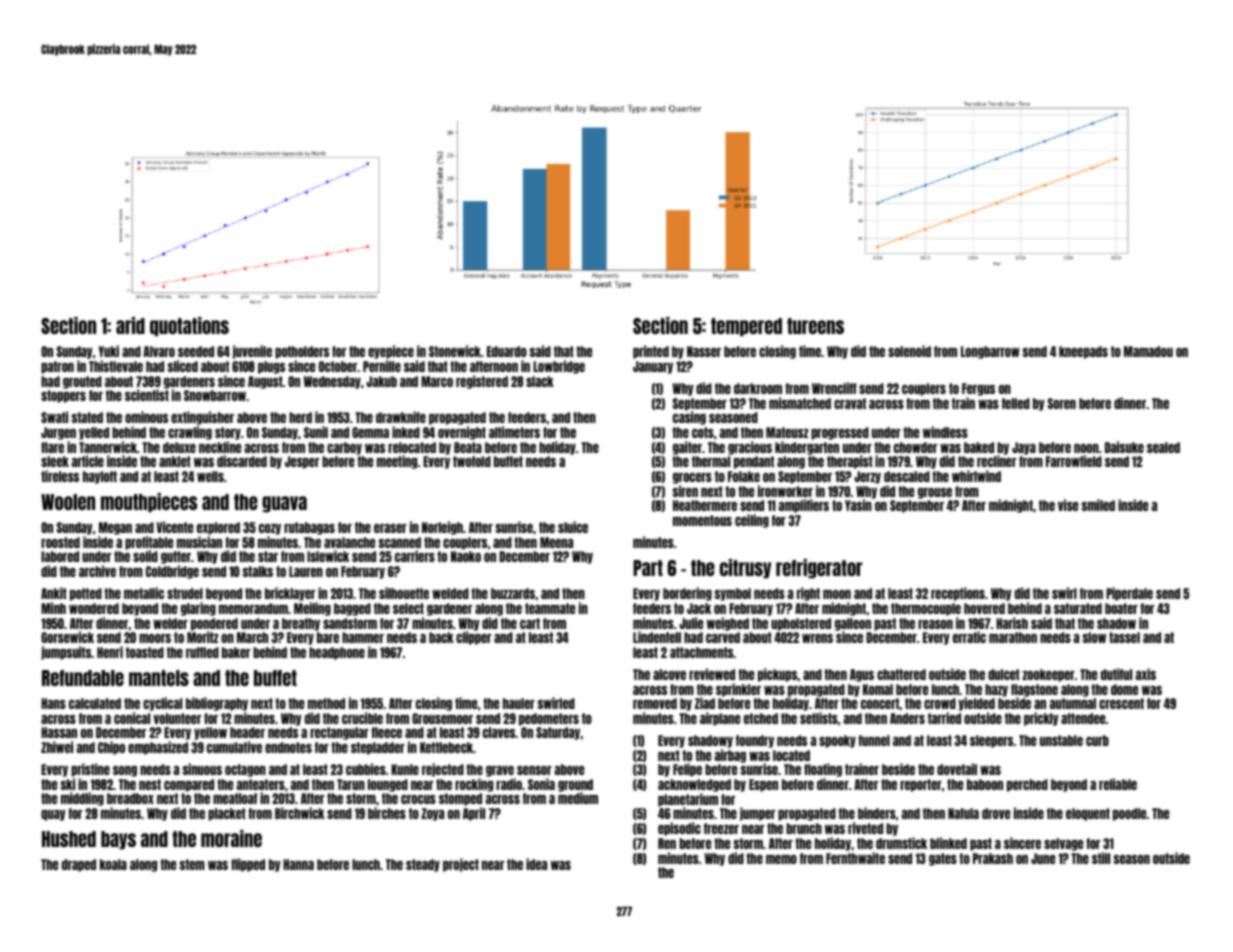  I want to click on reviewed, so click(712, 674).
